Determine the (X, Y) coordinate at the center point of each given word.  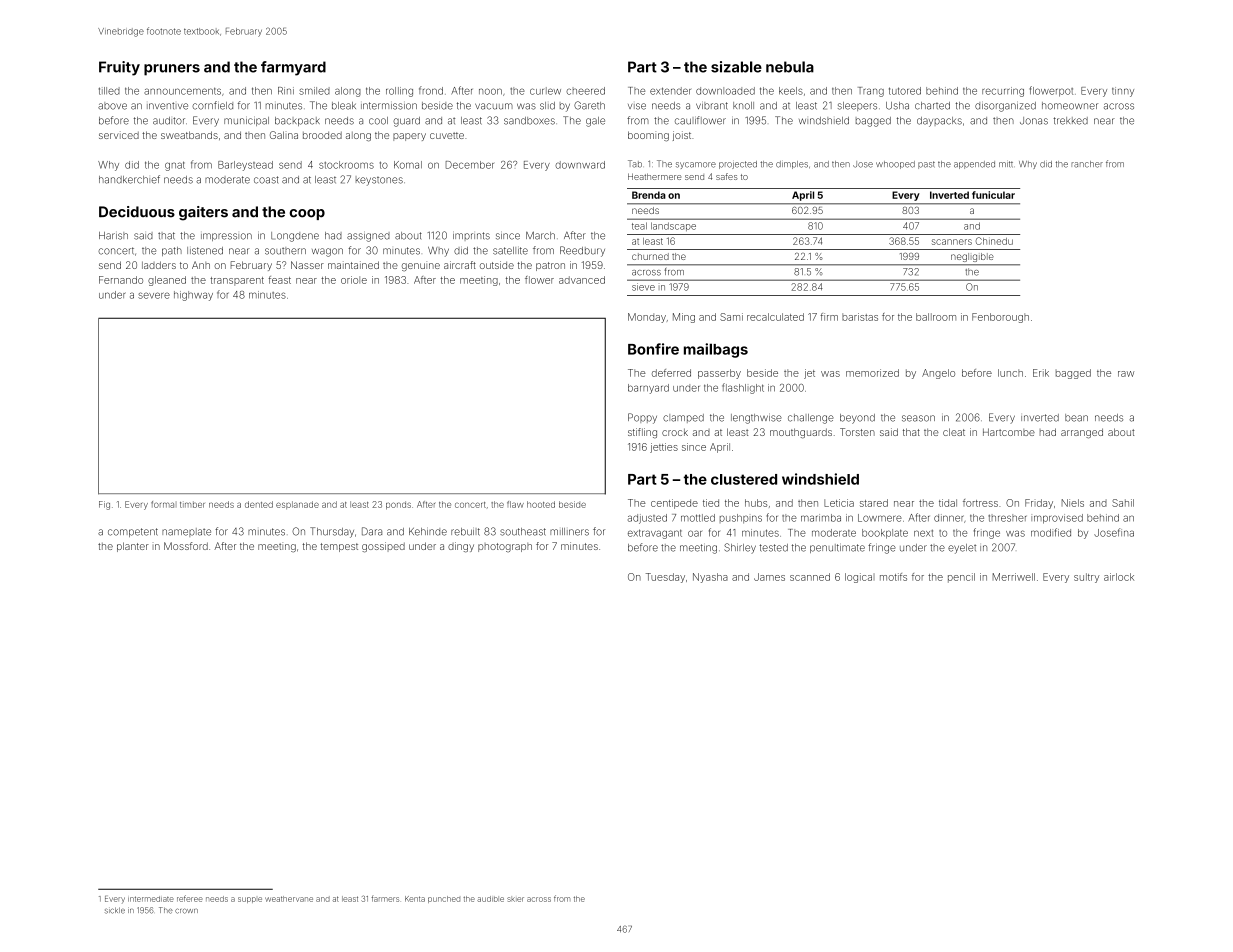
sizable (736, 67)
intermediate (151, 899)
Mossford (186, 546)
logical (860, 578)
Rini (286, 91)
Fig (104, 505)
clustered (744, 479)
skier (515, 899)
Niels (1073, 503)
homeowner (1070, 106)
